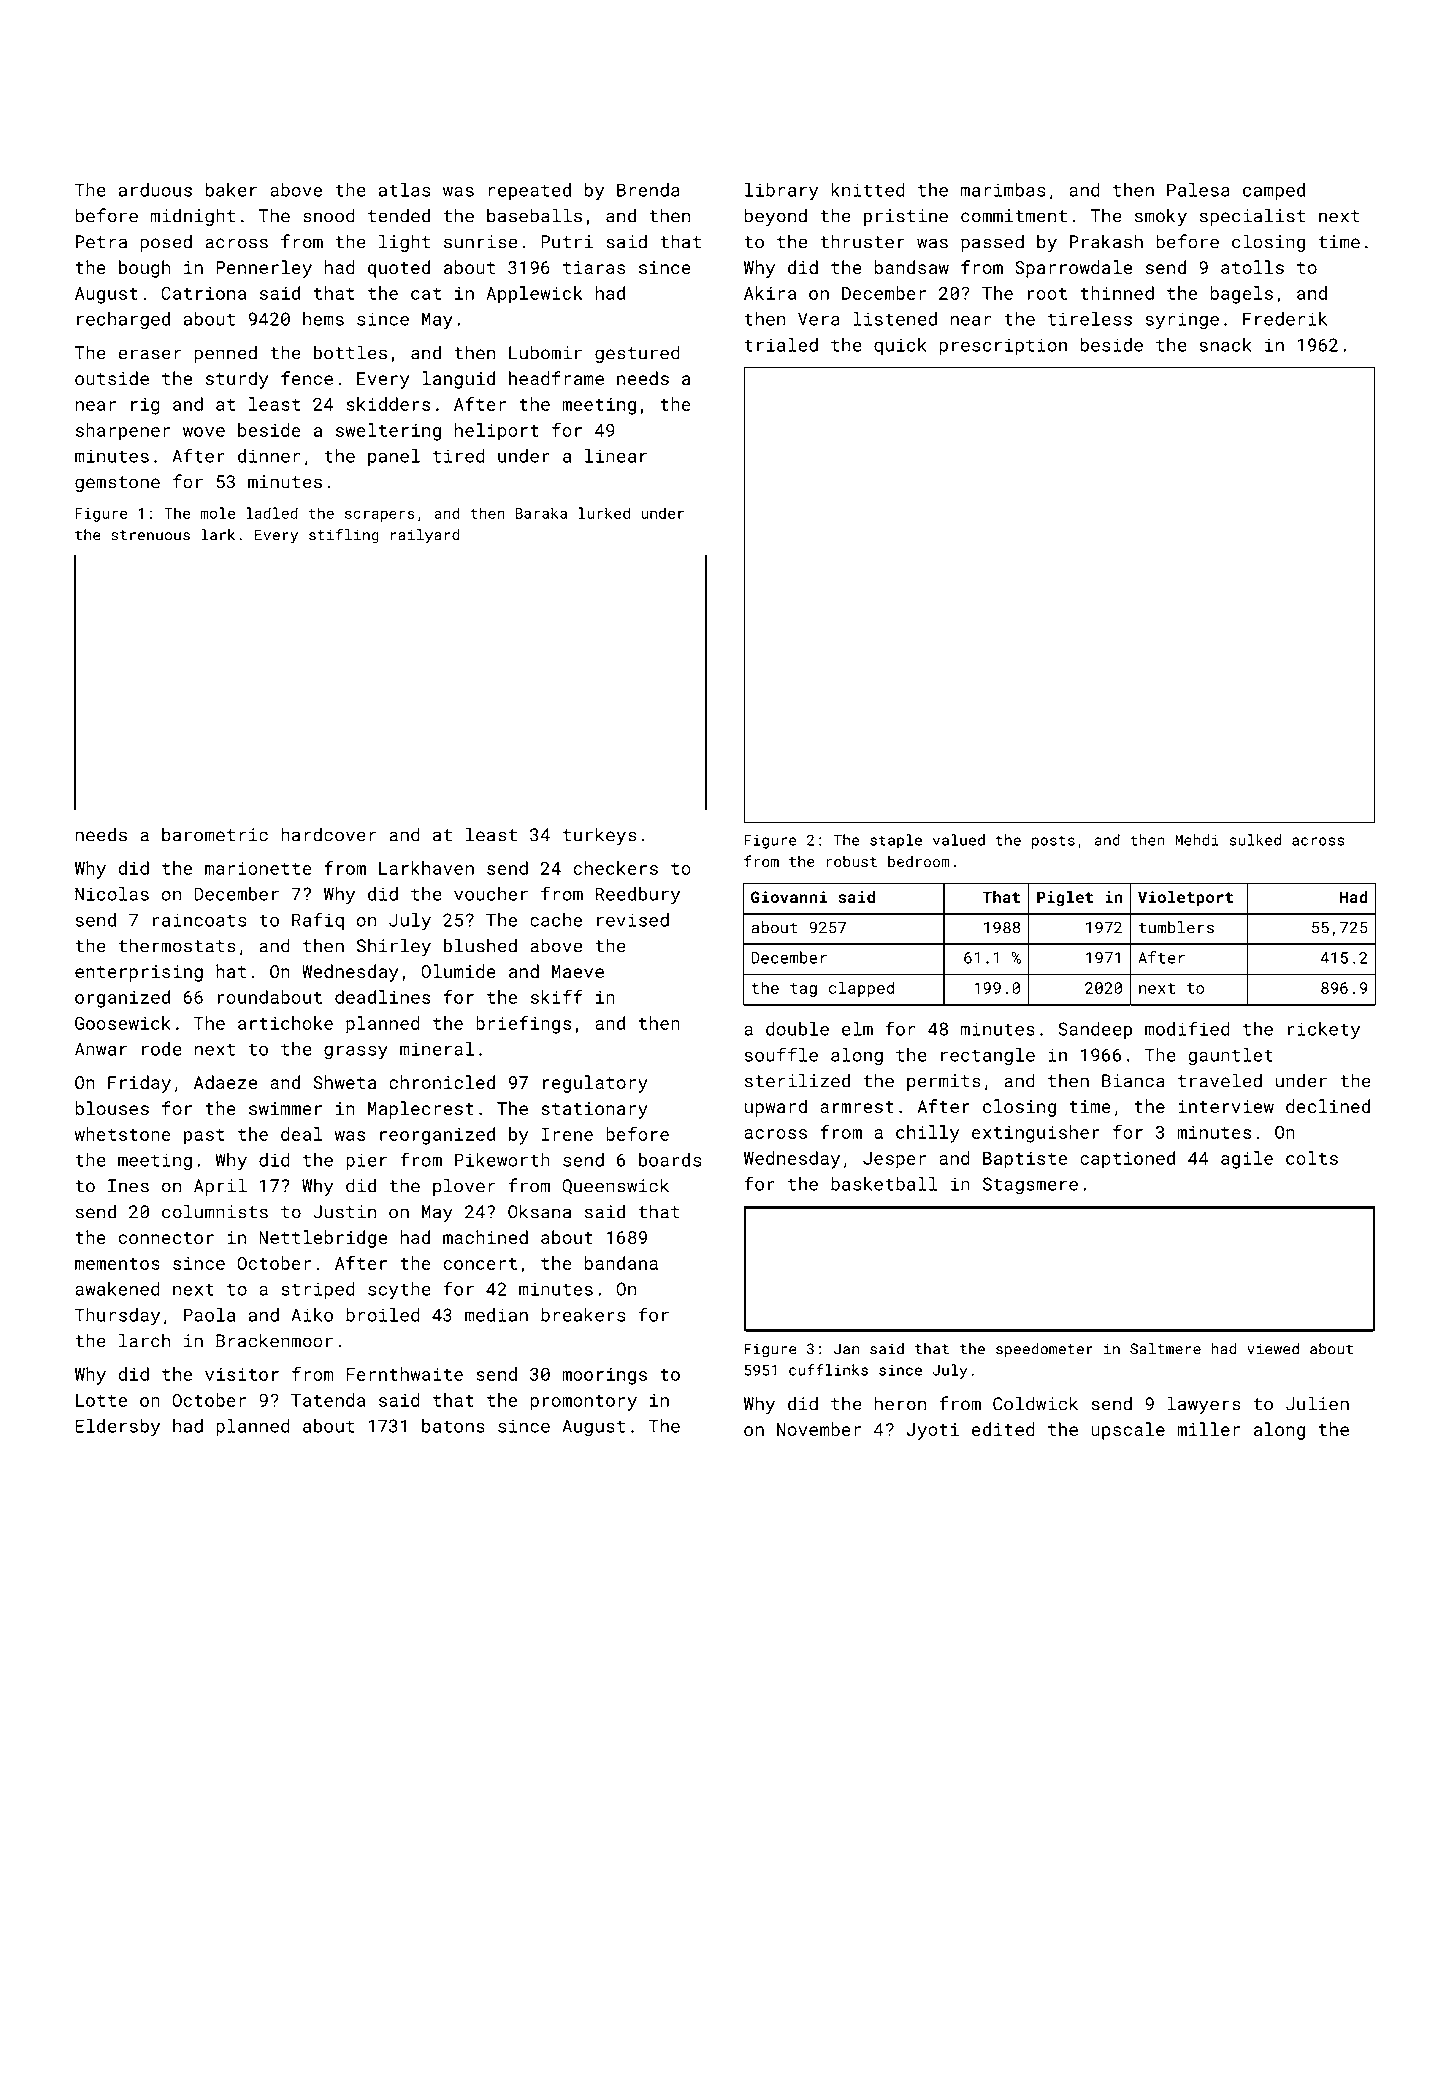  What do you see at coordinates (933, 1431) in the image?
I see `Jyoti` at bounding box center [933, 1431].
